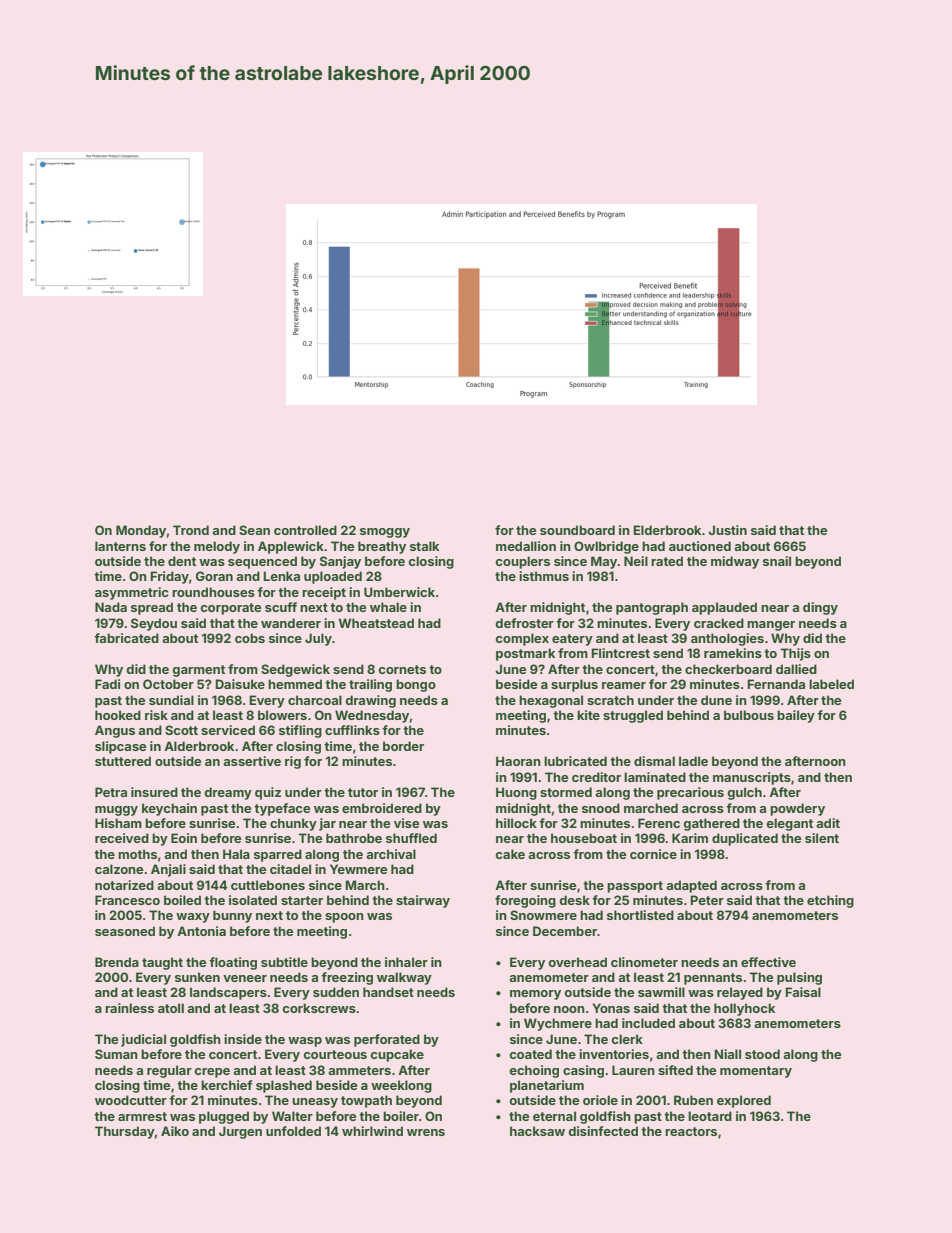 The width and height of the page is (952, 1233). What do you see at coordinates (640, 915) in the page?
I see `shortlisted` at bounding box center [640, 915].
